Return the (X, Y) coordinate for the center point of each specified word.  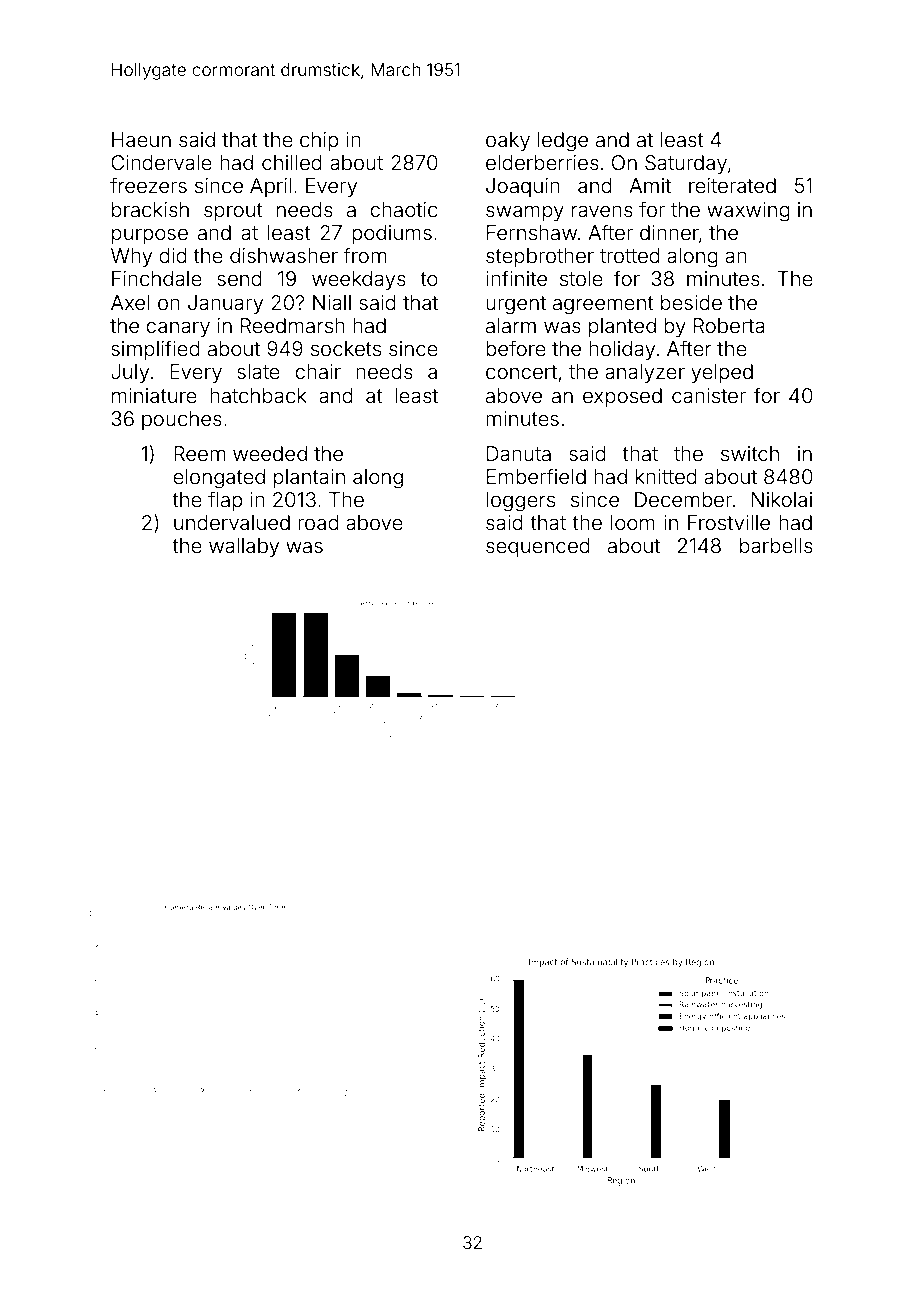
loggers (520, 502)
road (318, 522)
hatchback (258, 395)
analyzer (645, 373)
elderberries (542, 162)
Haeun (141, 139)
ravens (602, 211)
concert (521, 372)
